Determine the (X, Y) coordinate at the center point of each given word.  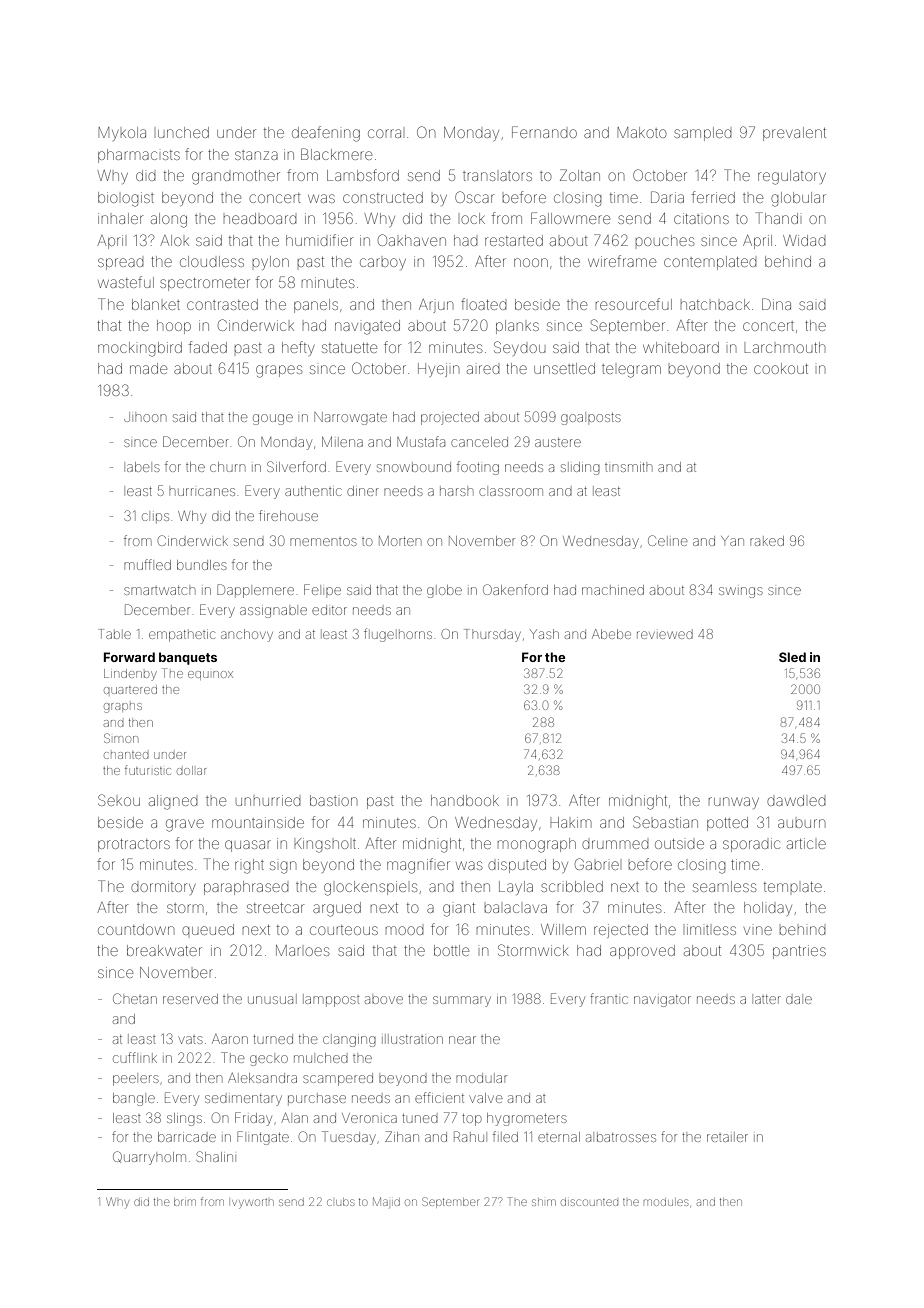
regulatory (792, 177)
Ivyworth (253, 1204)
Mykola (122, 134)
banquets (188, 658)
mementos (323, 542)
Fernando (544, 132)
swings (741, 592)
